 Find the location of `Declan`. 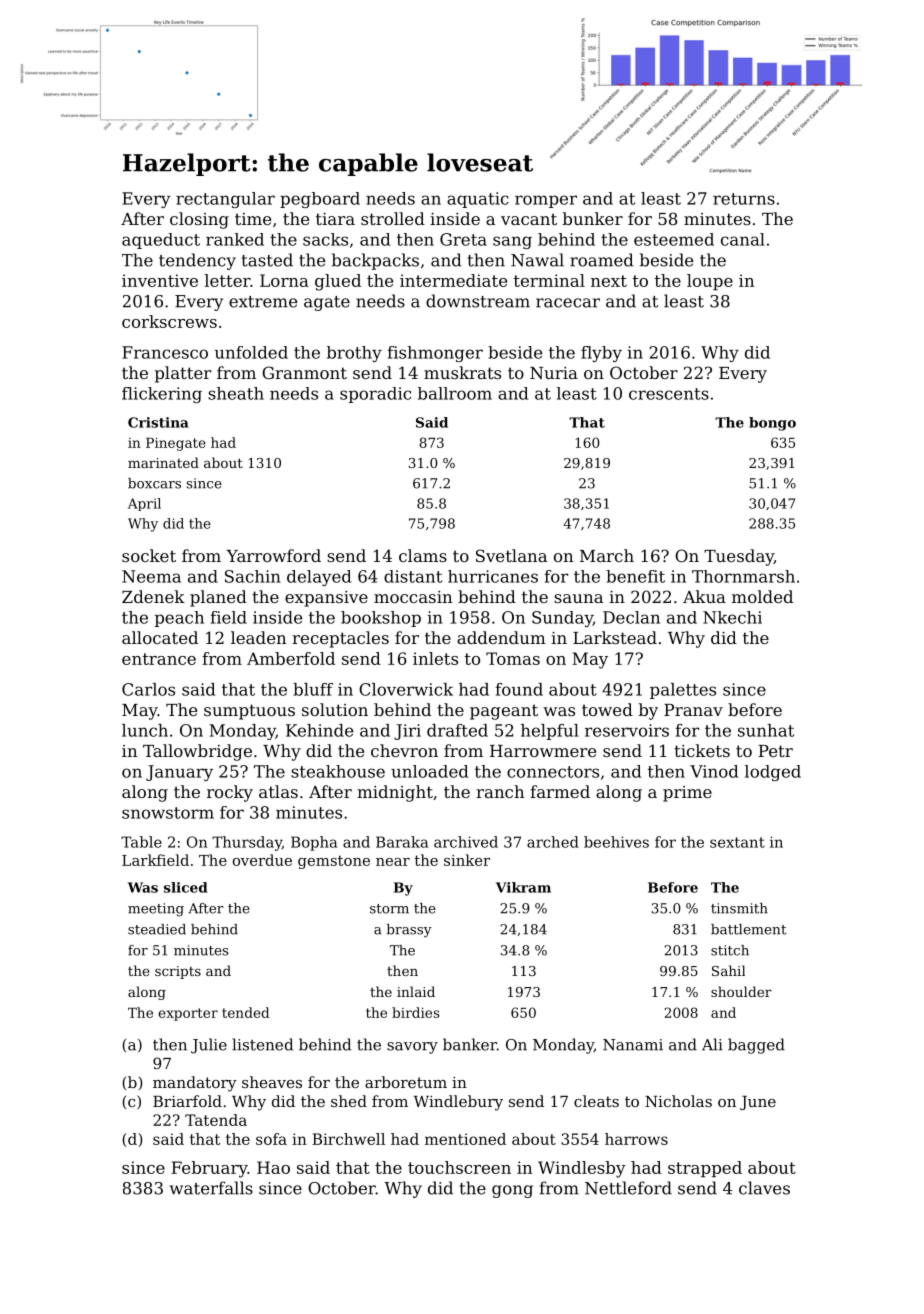

Declan is located at coordinates (631, 617).
